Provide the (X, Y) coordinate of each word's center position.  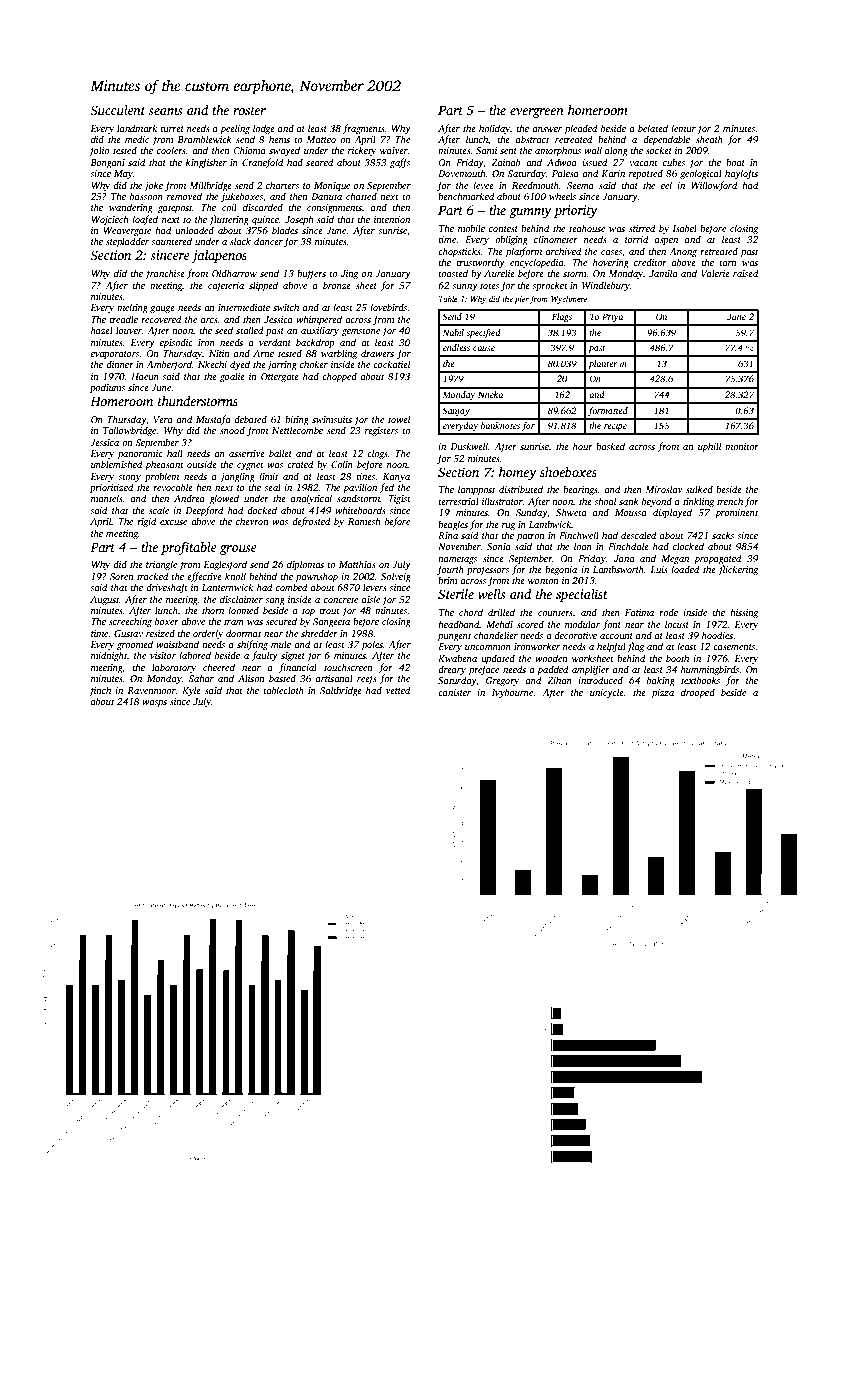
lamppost (477, 490)
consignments (334, 209)
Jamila (663, 273)
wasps (154, 703)
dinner (120, 364)
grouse (238, 550)
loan (583, 546)
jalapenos (219, 256)
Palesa (565, 173)
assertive (247, 453)
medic (137, 139)
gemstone (361, 332)
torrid (636, 239)
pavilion (360, 488)
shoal (605, 501)
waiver (394, 150)
